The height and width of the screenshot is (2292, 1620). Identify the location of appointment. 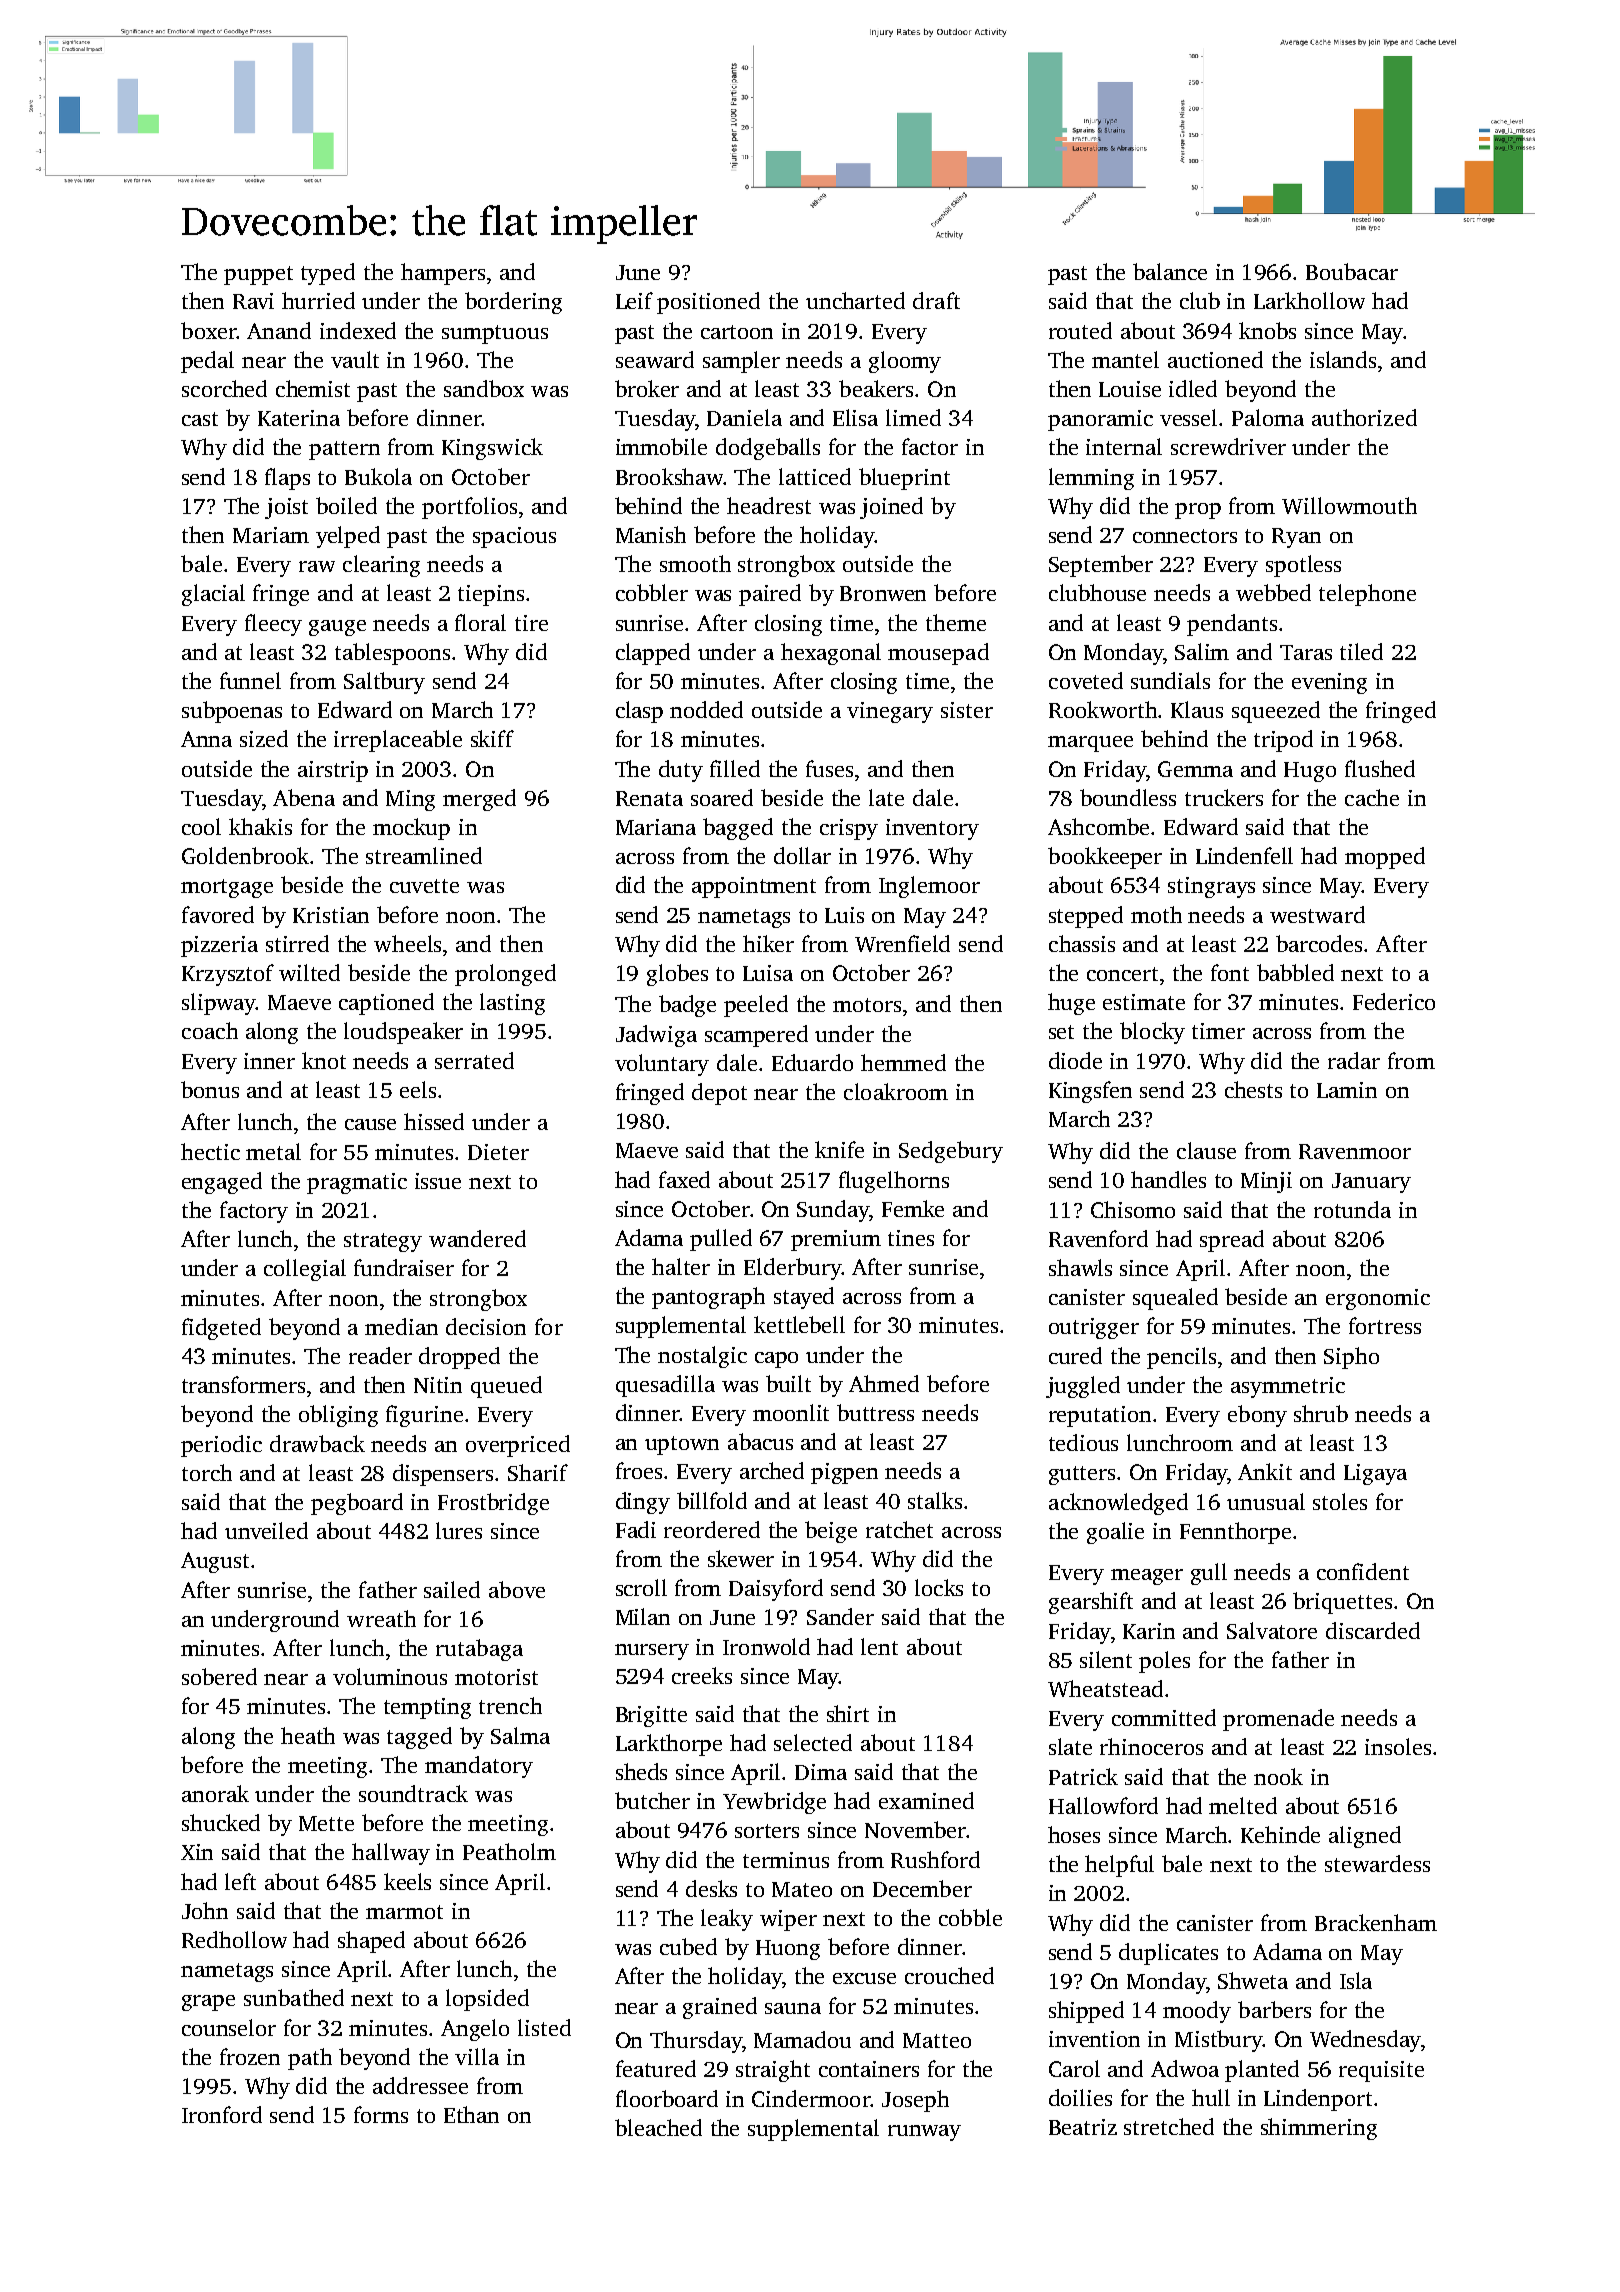
(754, 887).
